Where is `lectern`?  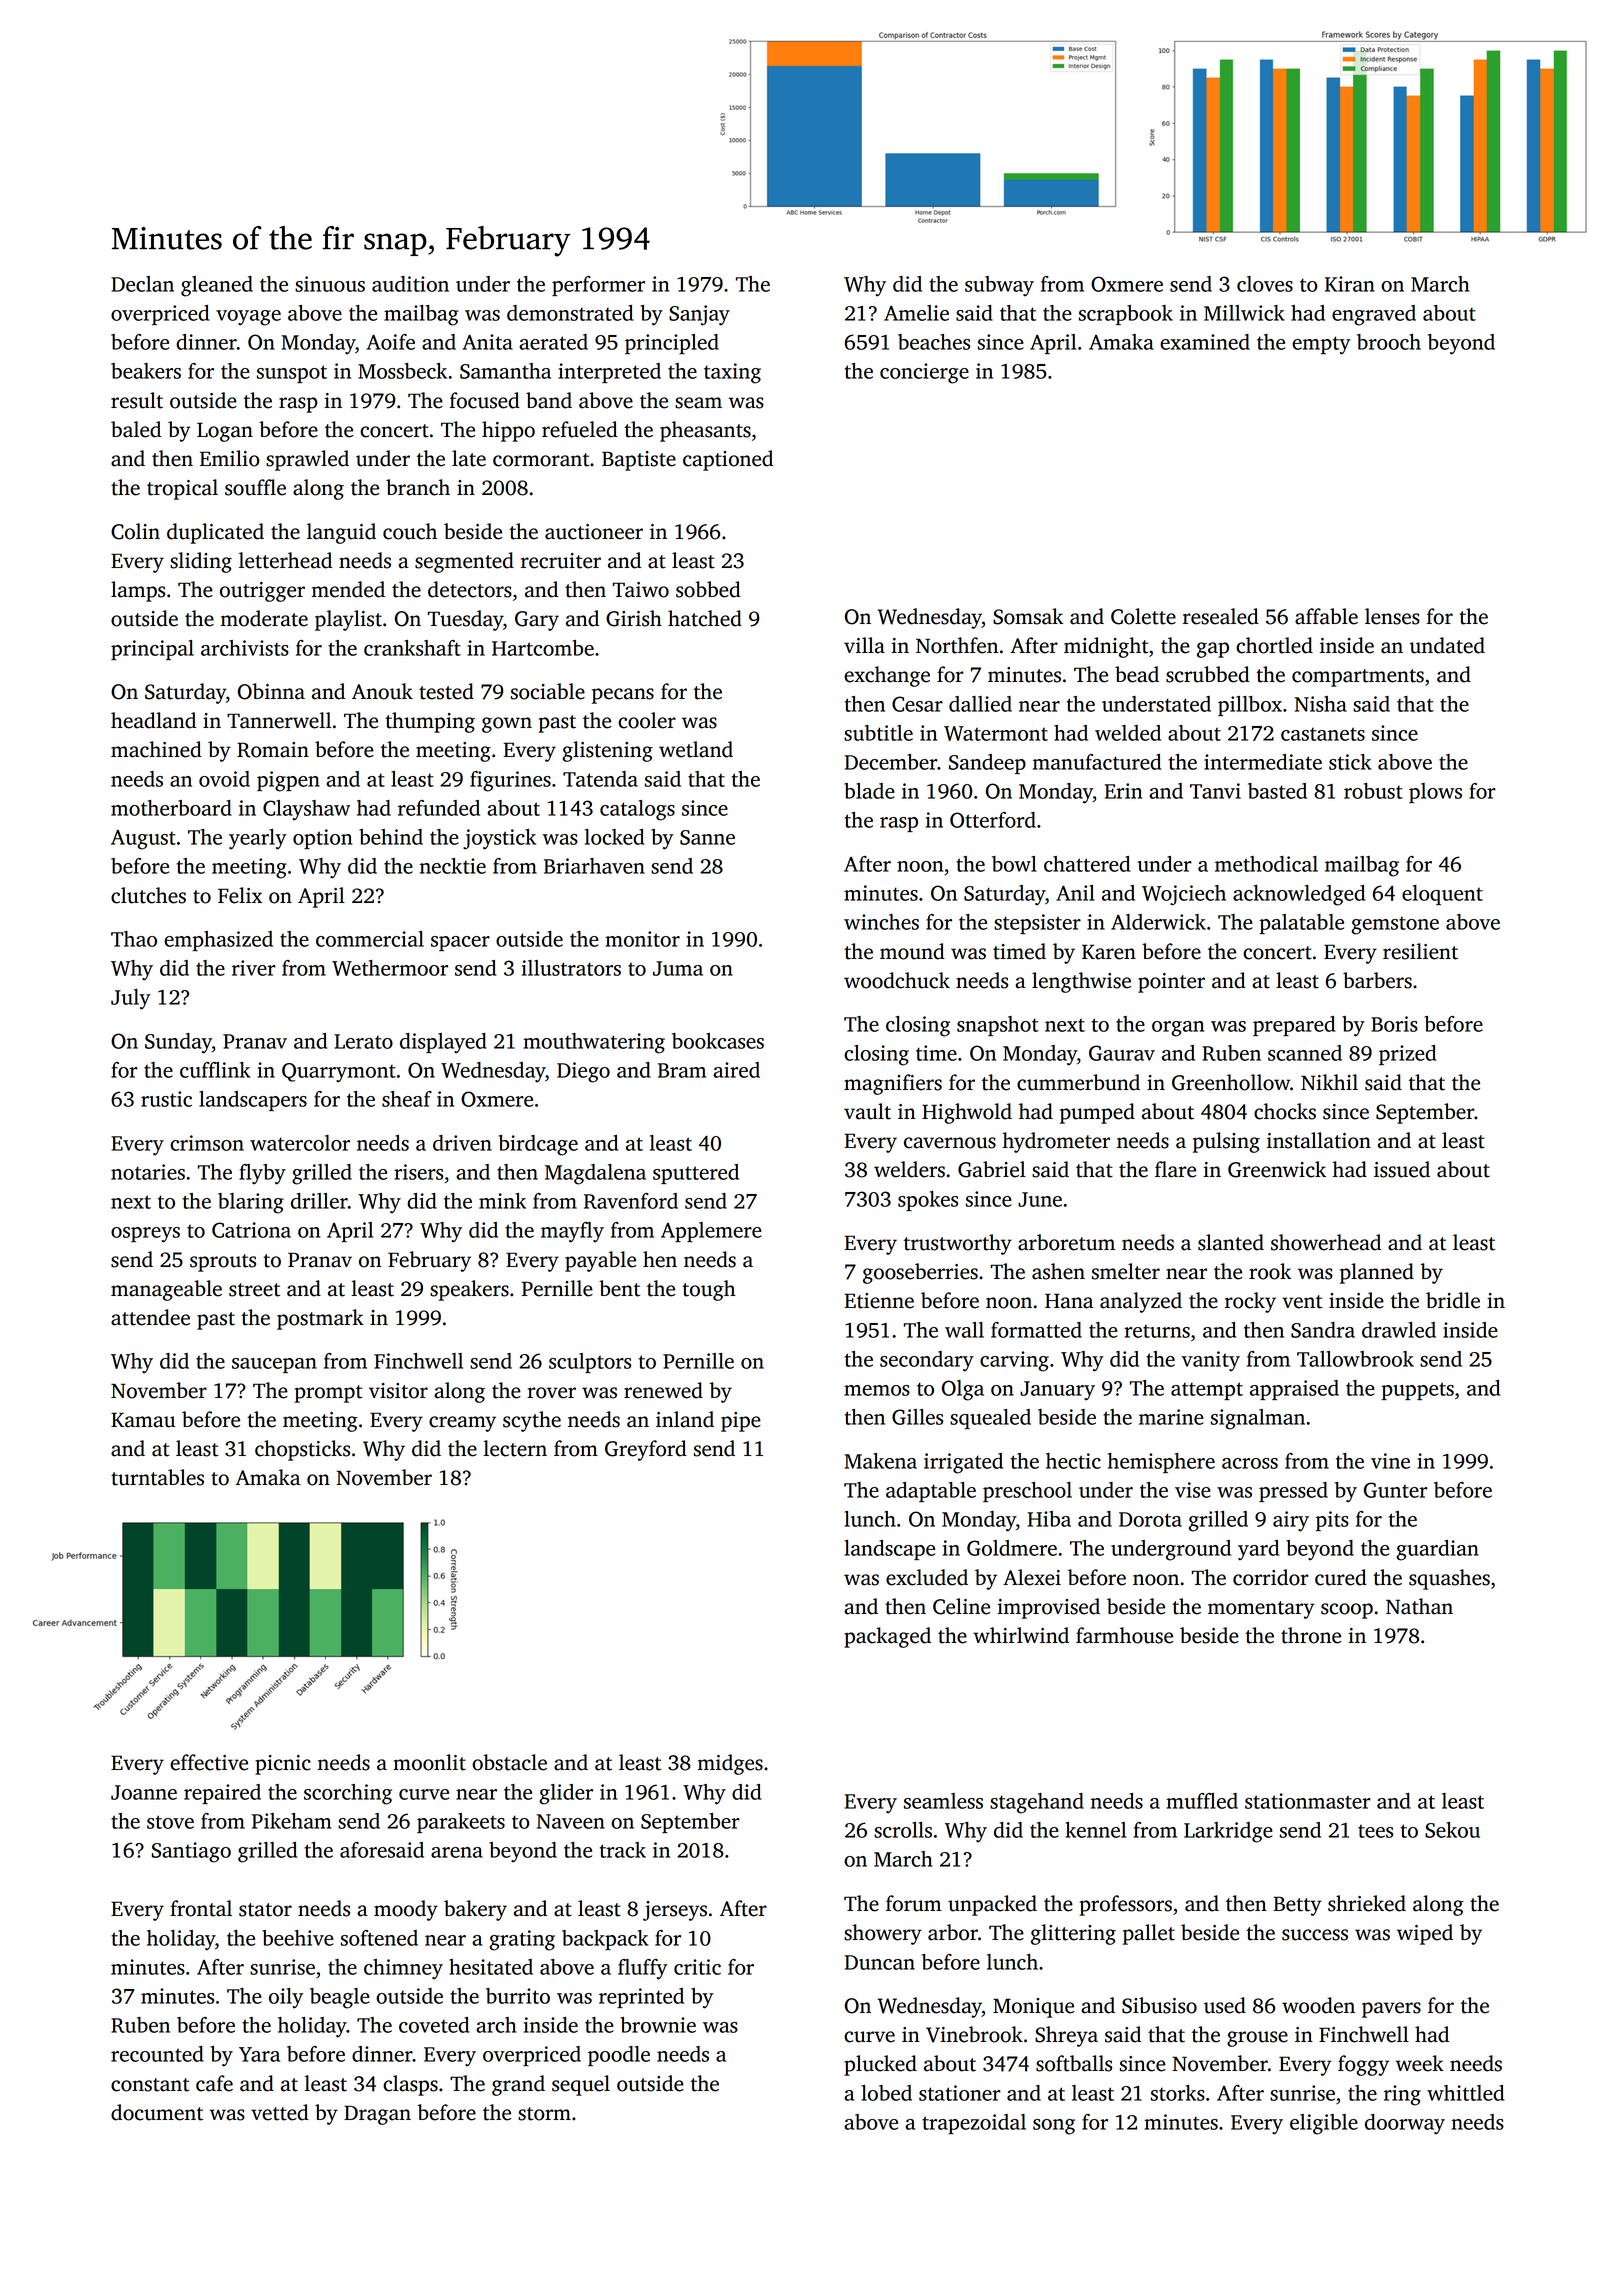
lectern is located at coordinates (515, 1448).
